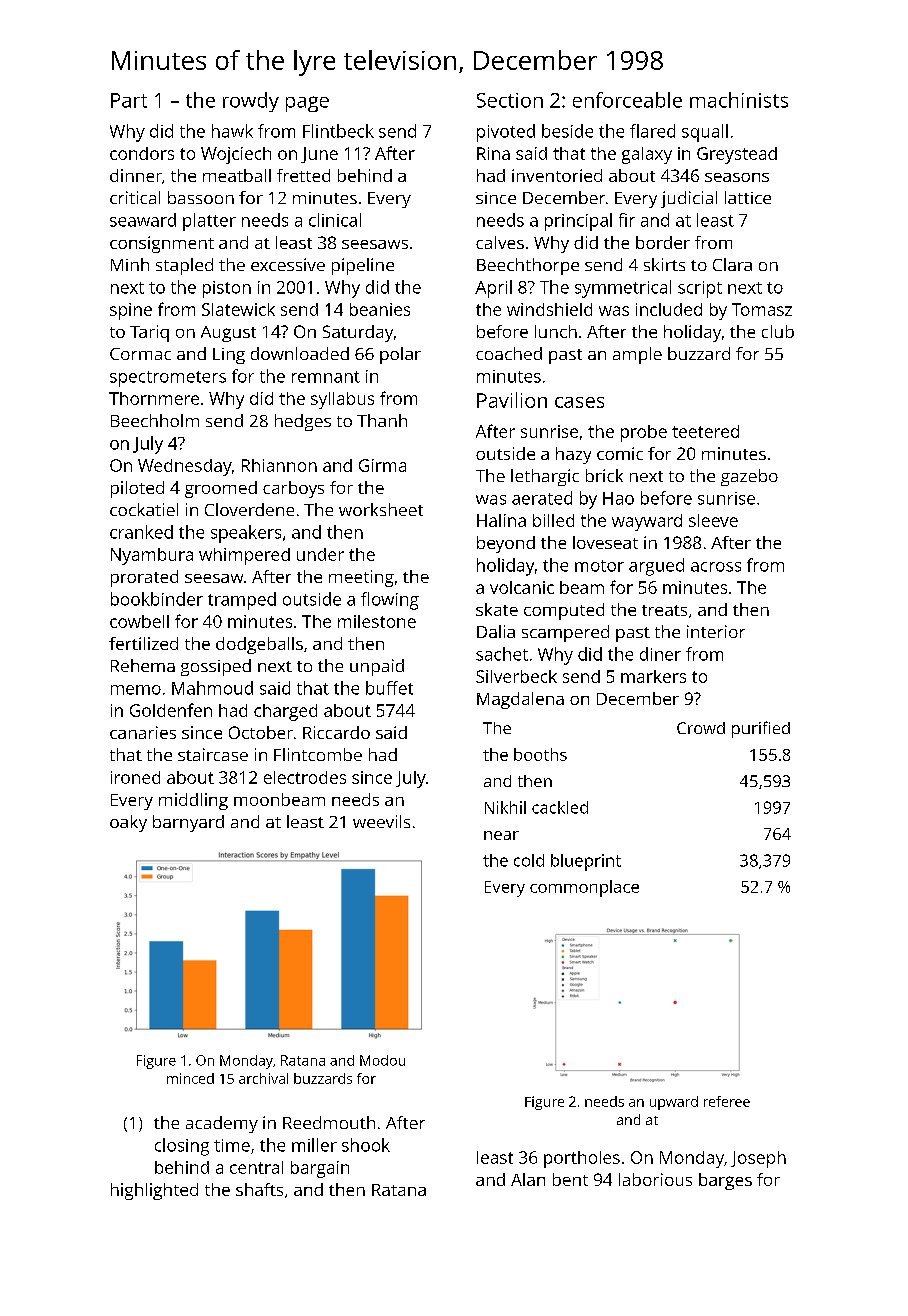 The image size is (908, 1316). What do you see at coordinates (152, 556) in the page?
I see `Nyambura` at bounding box center [152, 556].
